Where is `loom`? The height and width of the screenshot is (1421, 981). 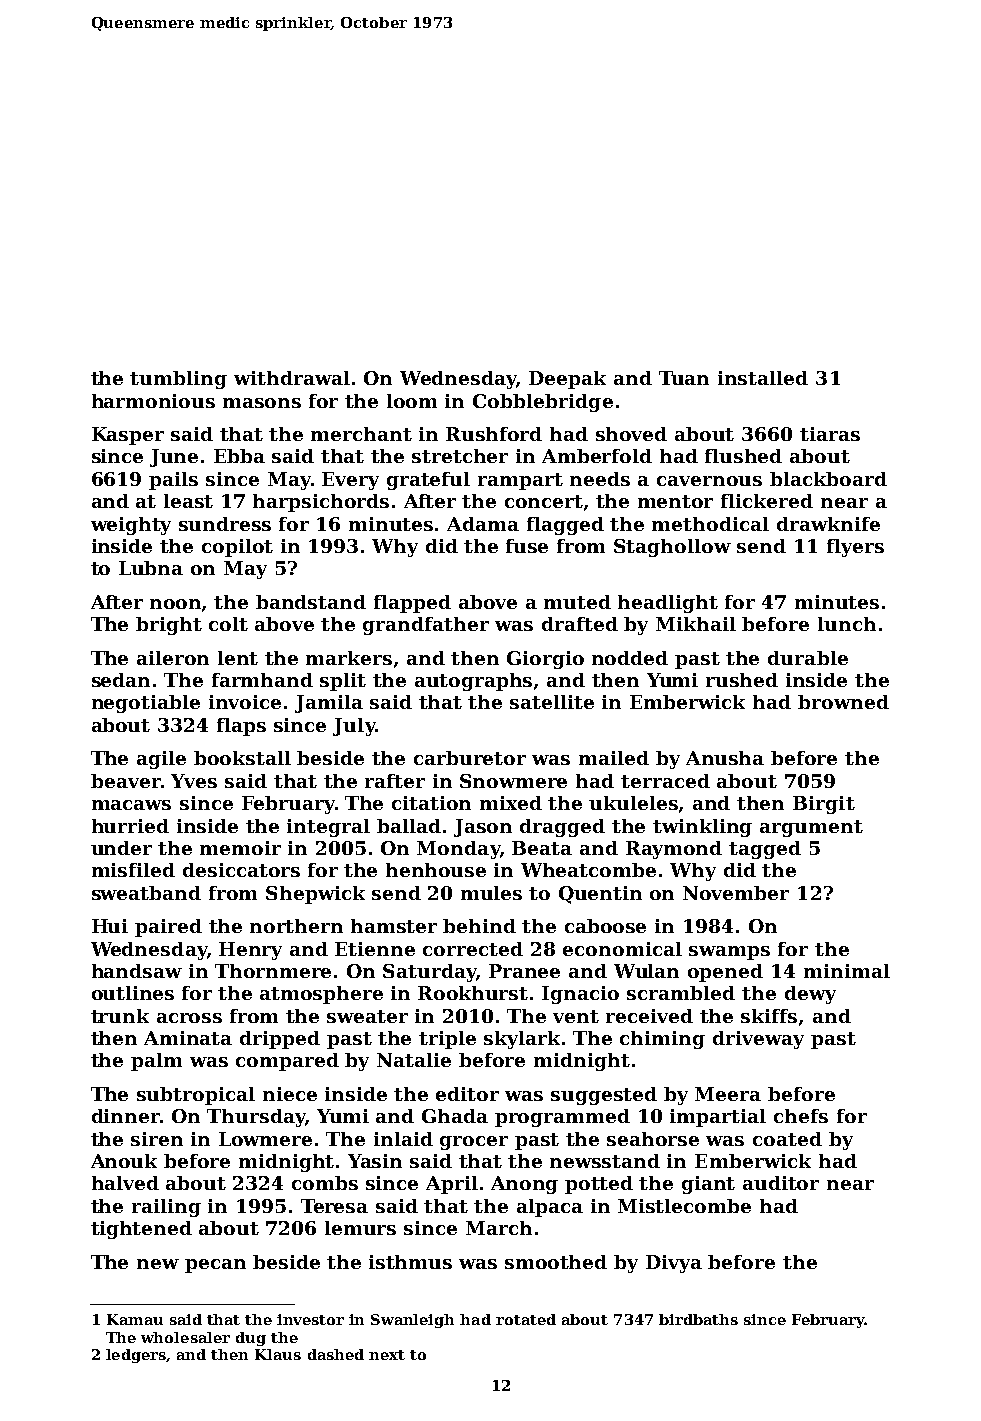
loom is located at coordinates (412, 401).
